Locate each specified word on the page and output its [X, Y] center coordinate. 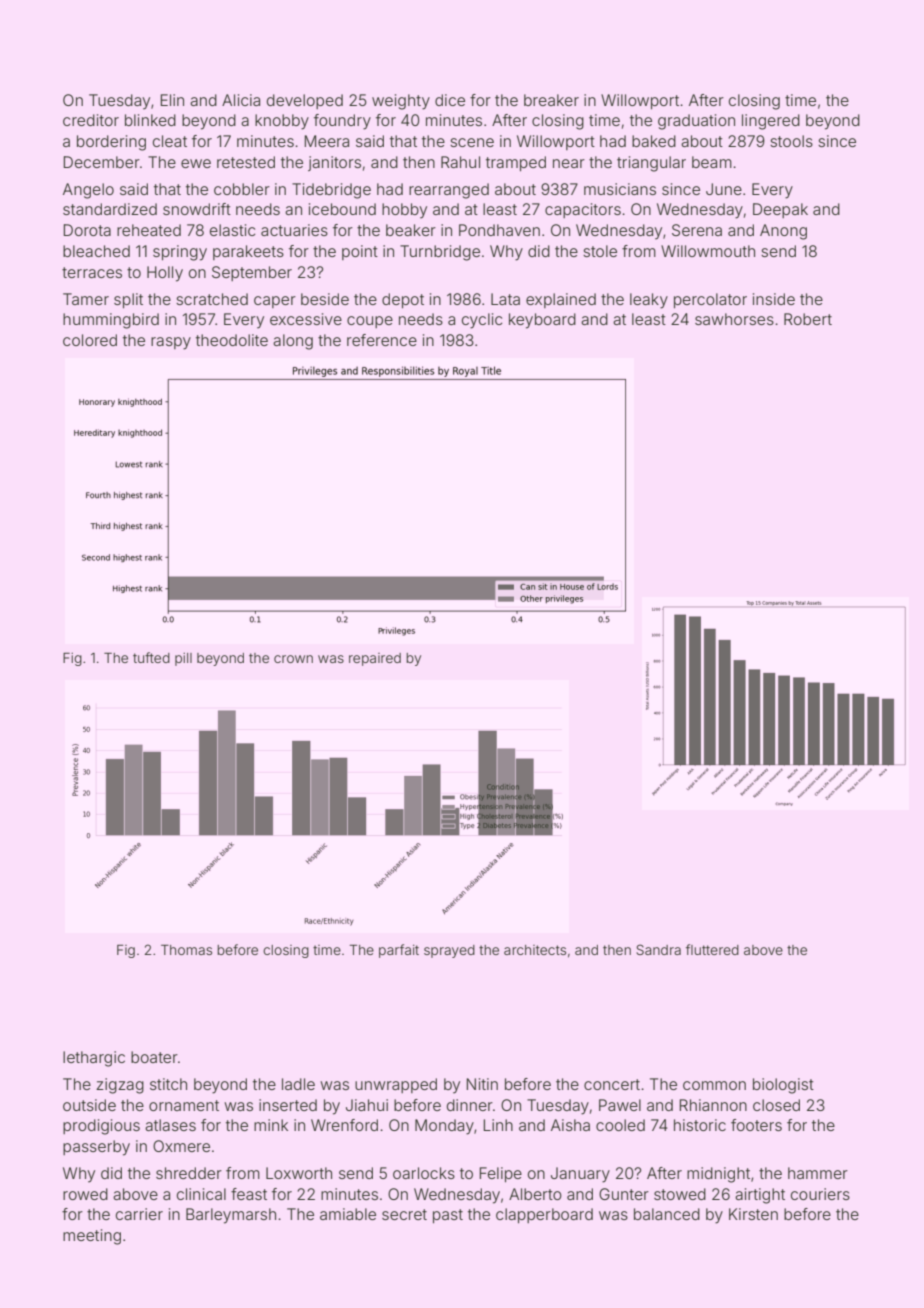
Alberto [535, 1194]
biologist [783, 1086]
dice [450, 100]
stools [791, 141]
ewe [196, 163]
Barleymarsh [231, 1216]
